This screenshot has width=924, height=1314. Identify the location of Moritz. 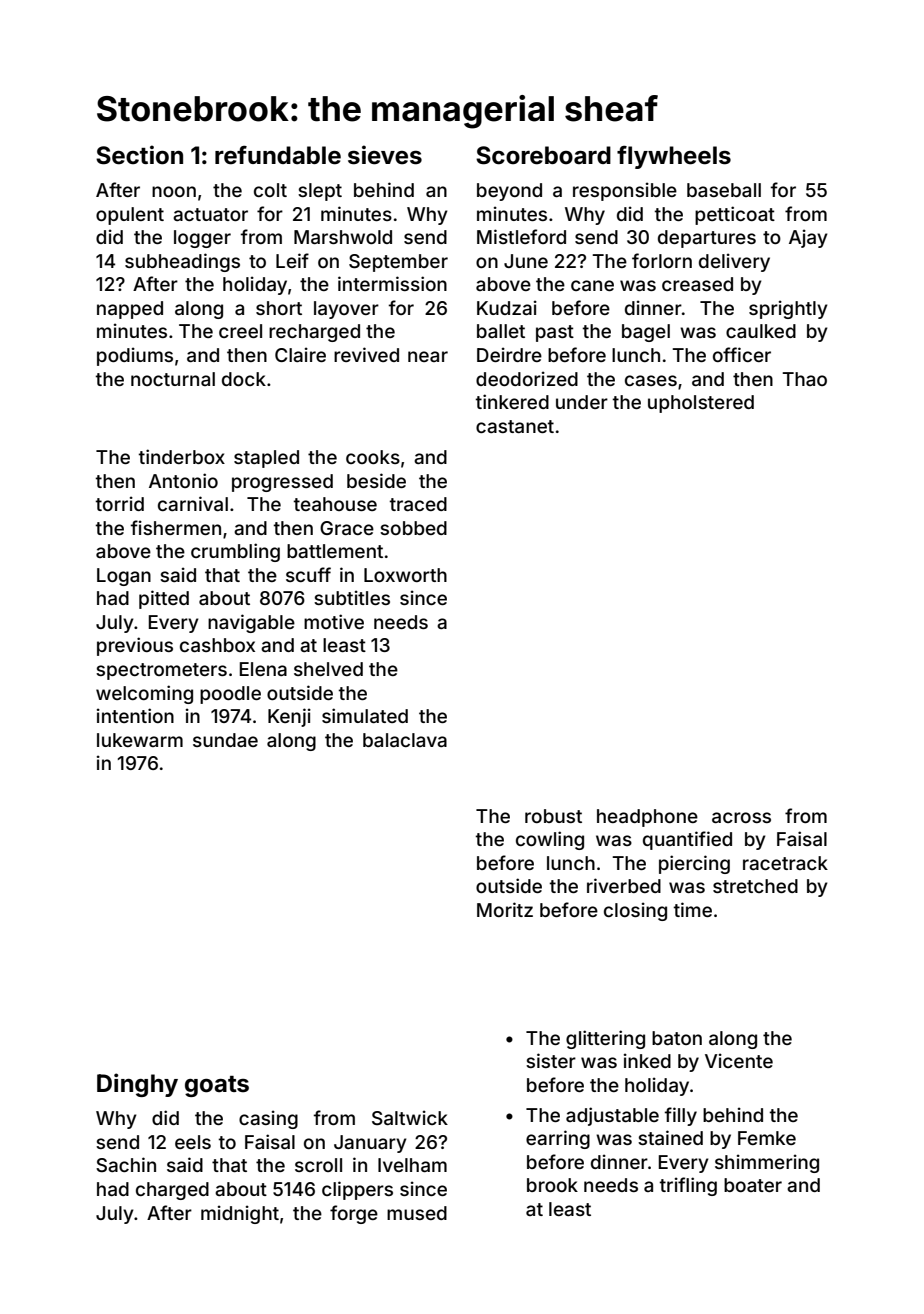
(505, 909).
